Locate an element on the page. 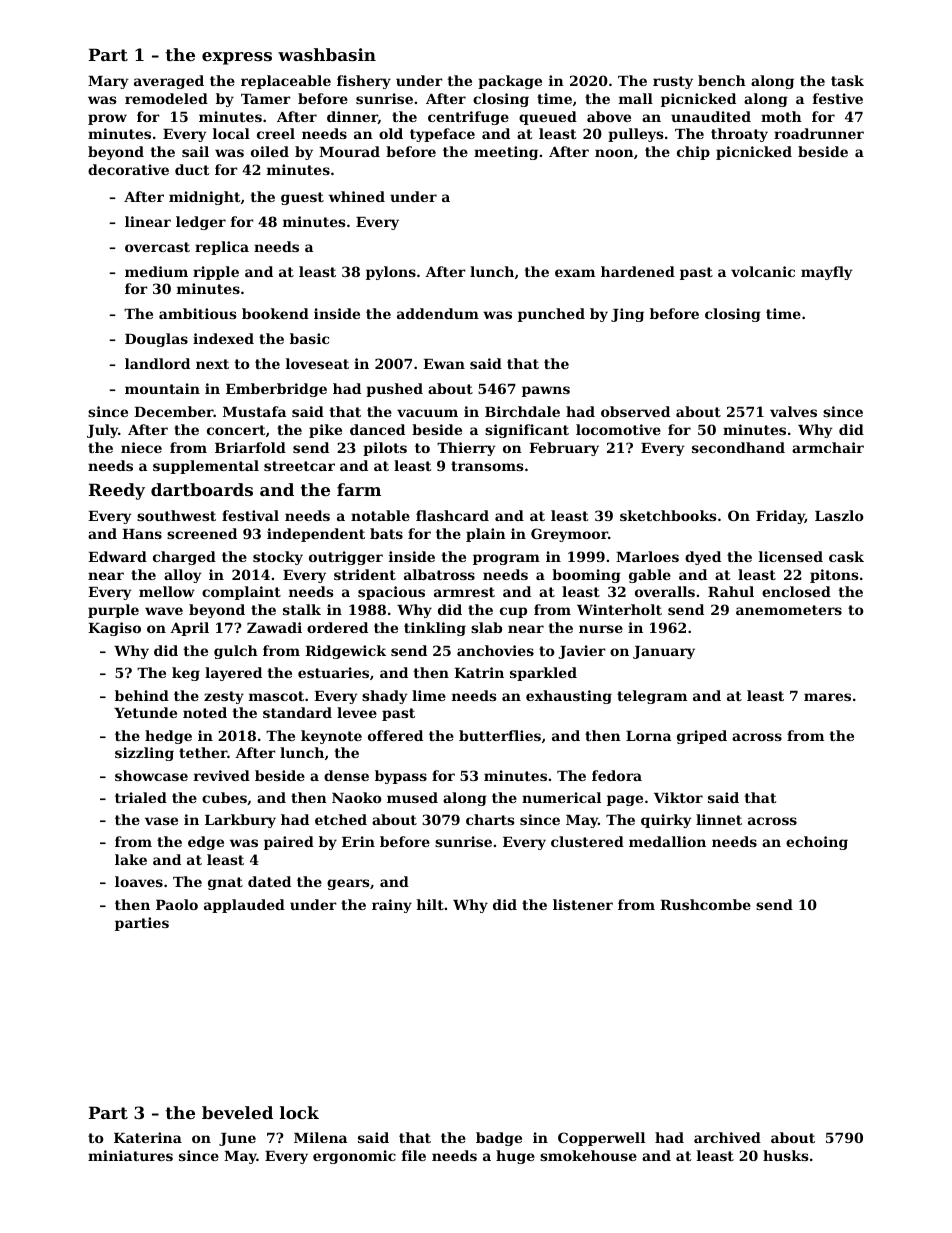  Mustafa is located at coordinates (254, 411).
